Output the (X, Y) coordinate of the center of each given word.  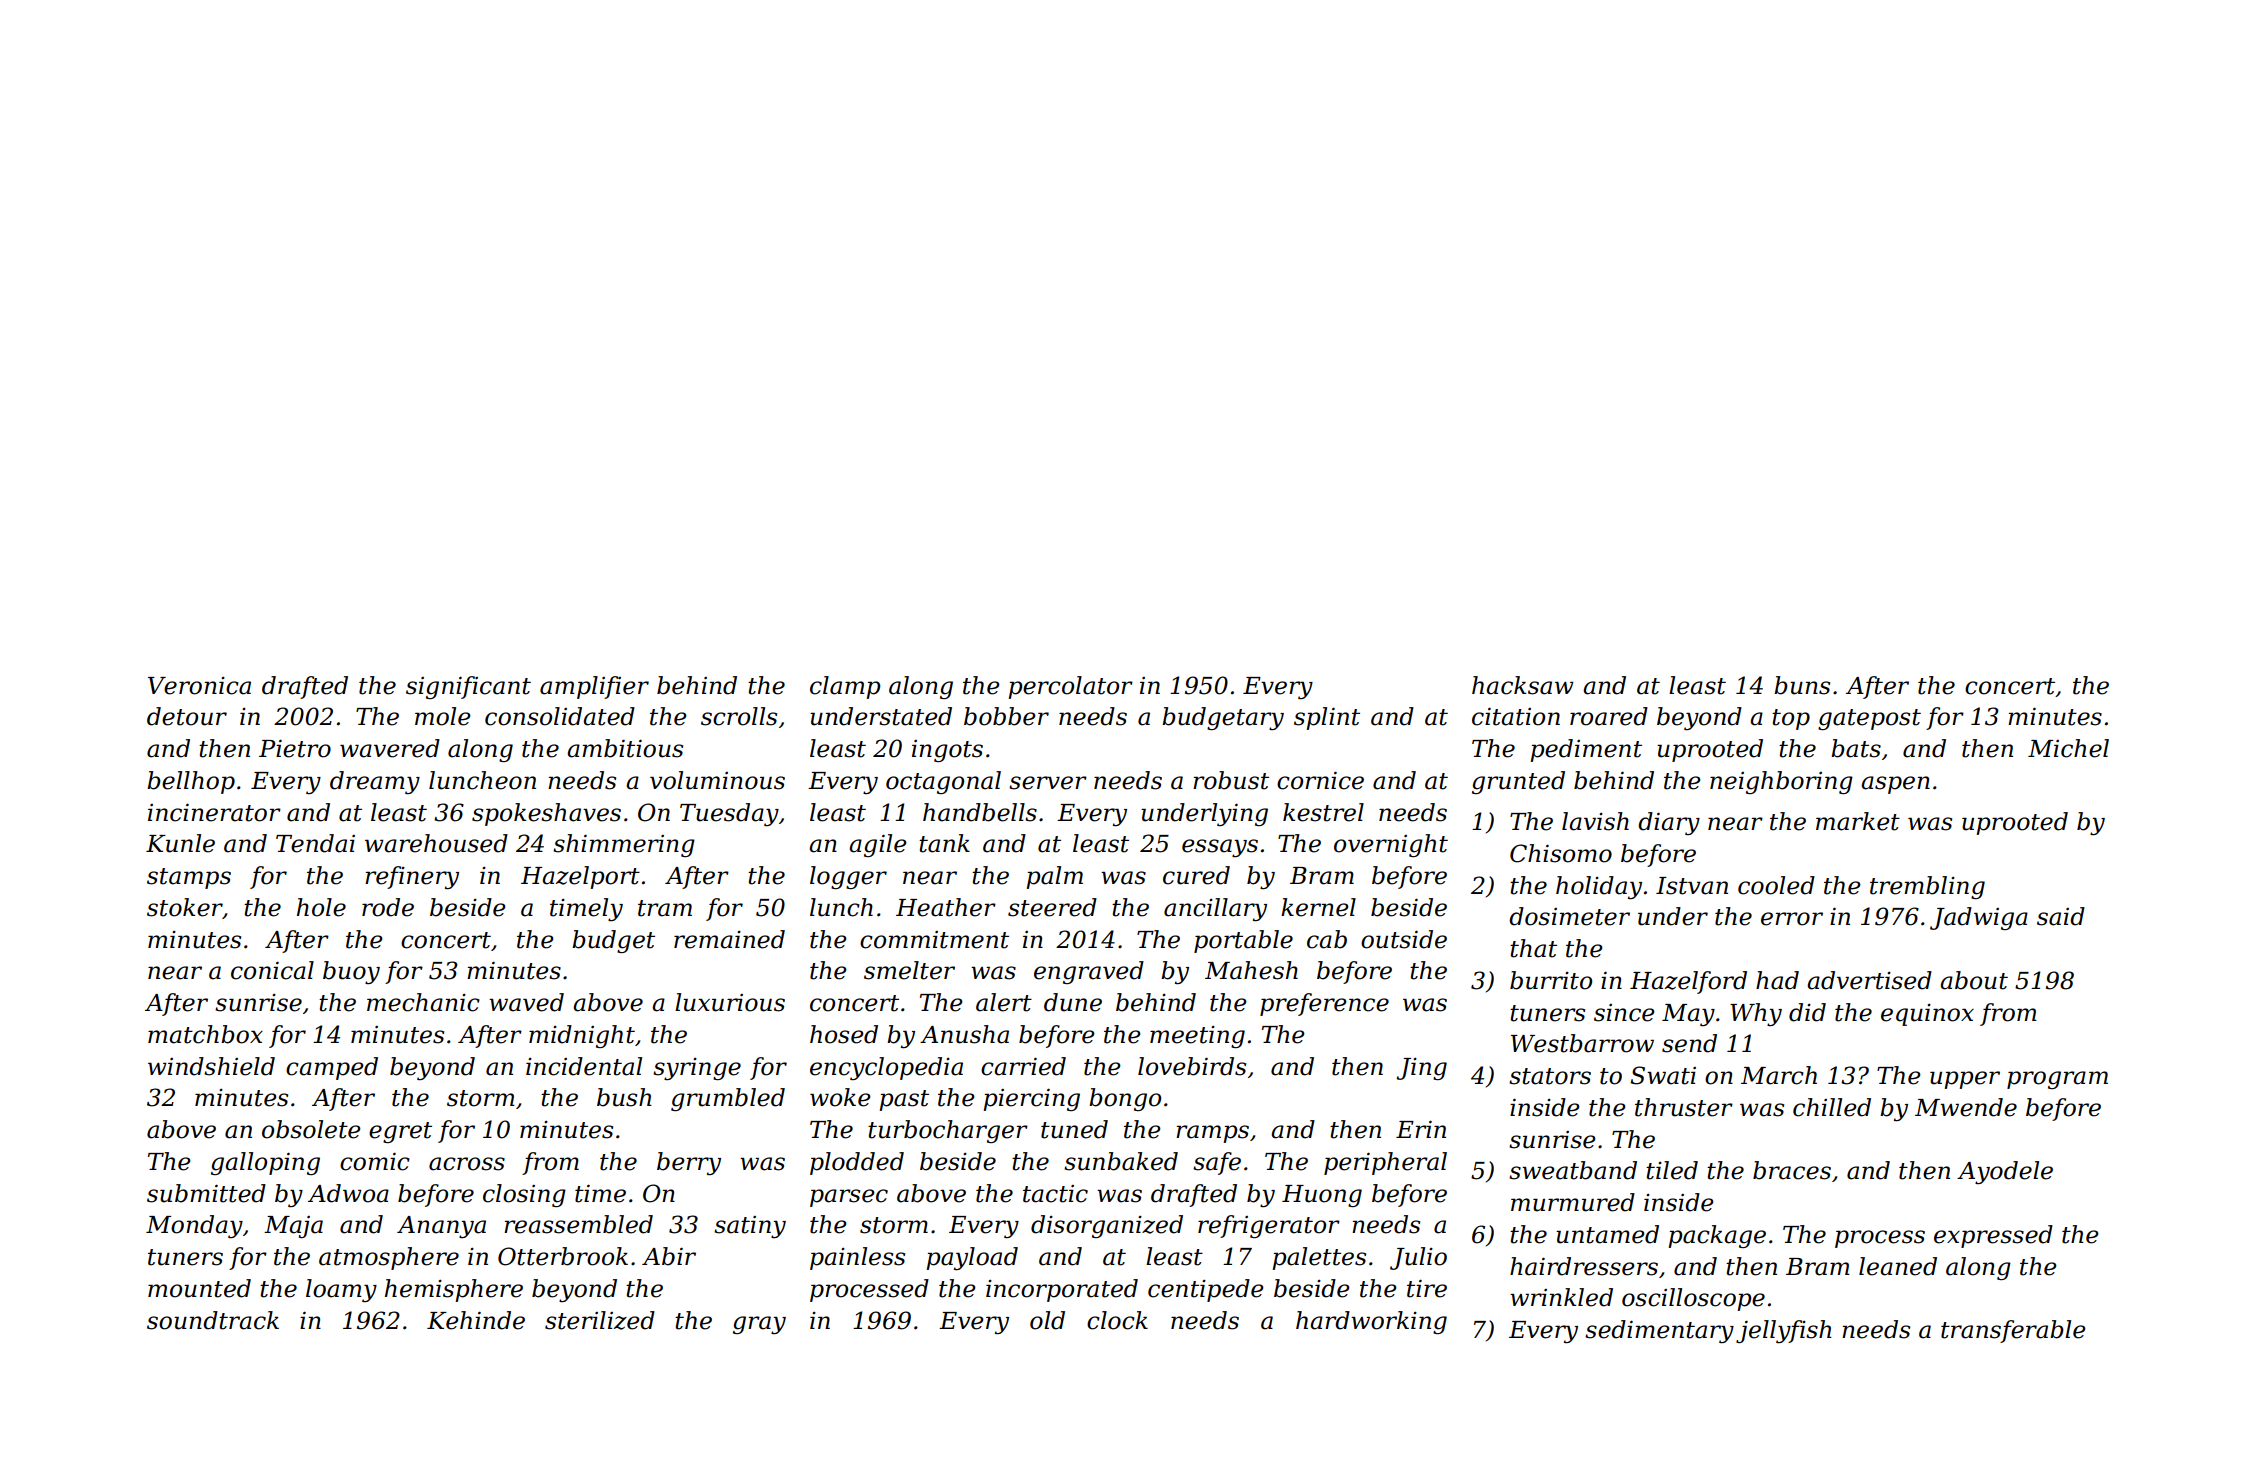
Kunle (180, 843)
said (2061, 916)
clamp (845, 687)
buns (1802, 685)
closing (524, 1195)
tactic (1055, 1194)
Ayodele (2005, 1172)
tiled (1672, 1170)
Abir (669, 1256)
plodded (857, 1163)
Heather (946, 907)
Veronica (199, 686)
